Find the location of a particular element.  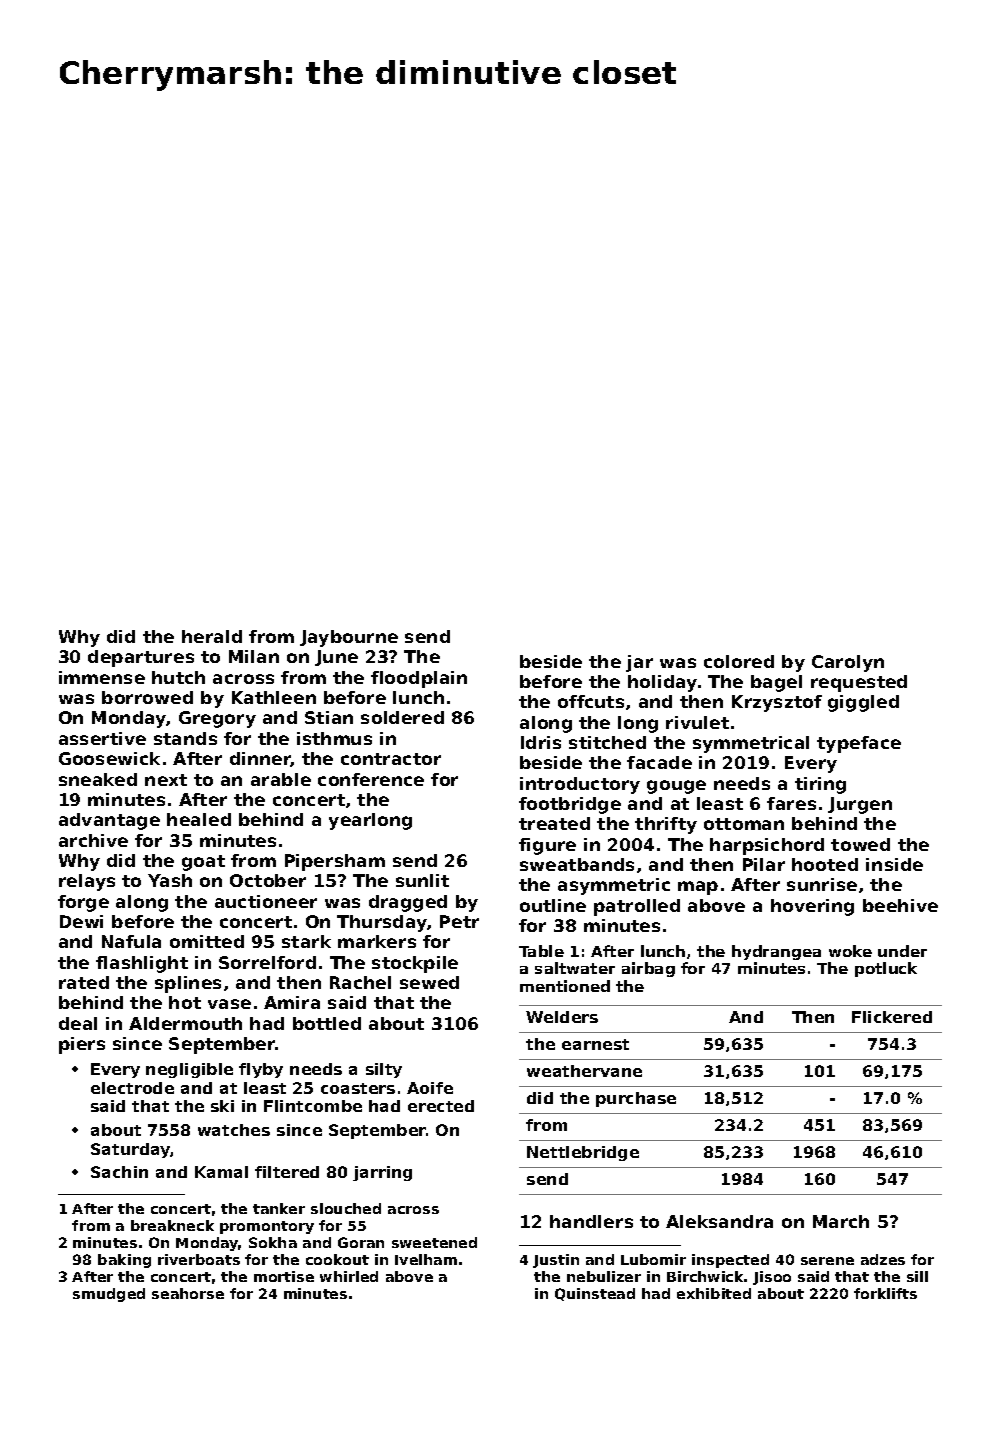

Kathleen is located at coordinates (274, 697).
